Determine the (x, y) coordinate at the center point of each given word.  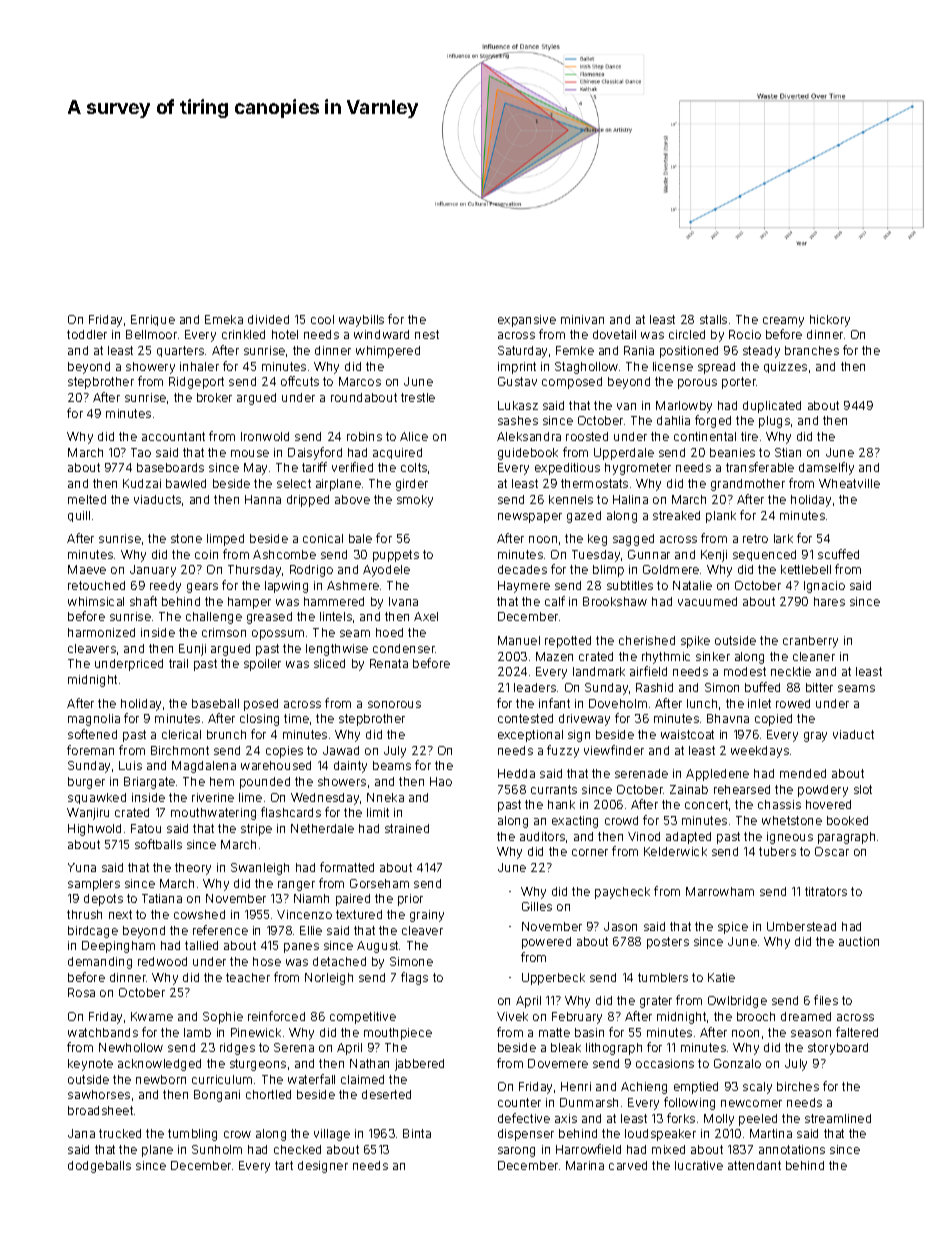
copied (773, 720)
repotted (568, 642)
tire (749, 436)
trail (178, 663)
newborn (161, 1079)
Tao (141, 452)
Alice (414, 436)
